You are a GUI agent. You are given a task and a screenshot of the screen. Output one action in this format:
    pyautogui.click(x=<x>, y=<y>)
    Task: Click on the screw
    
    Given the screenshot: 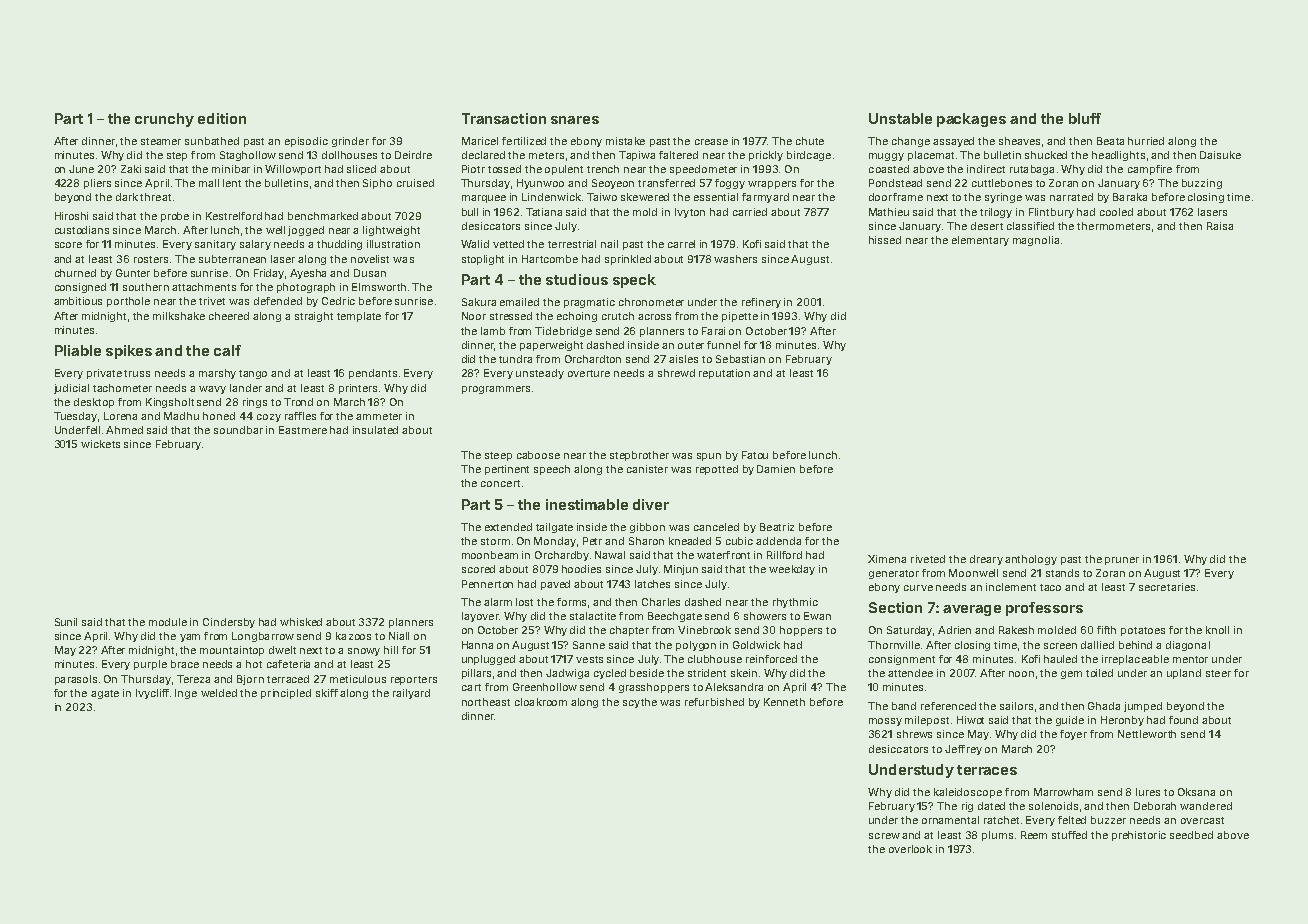 What is the action you would take?
    pyautogui.click(x=884, y=836)
